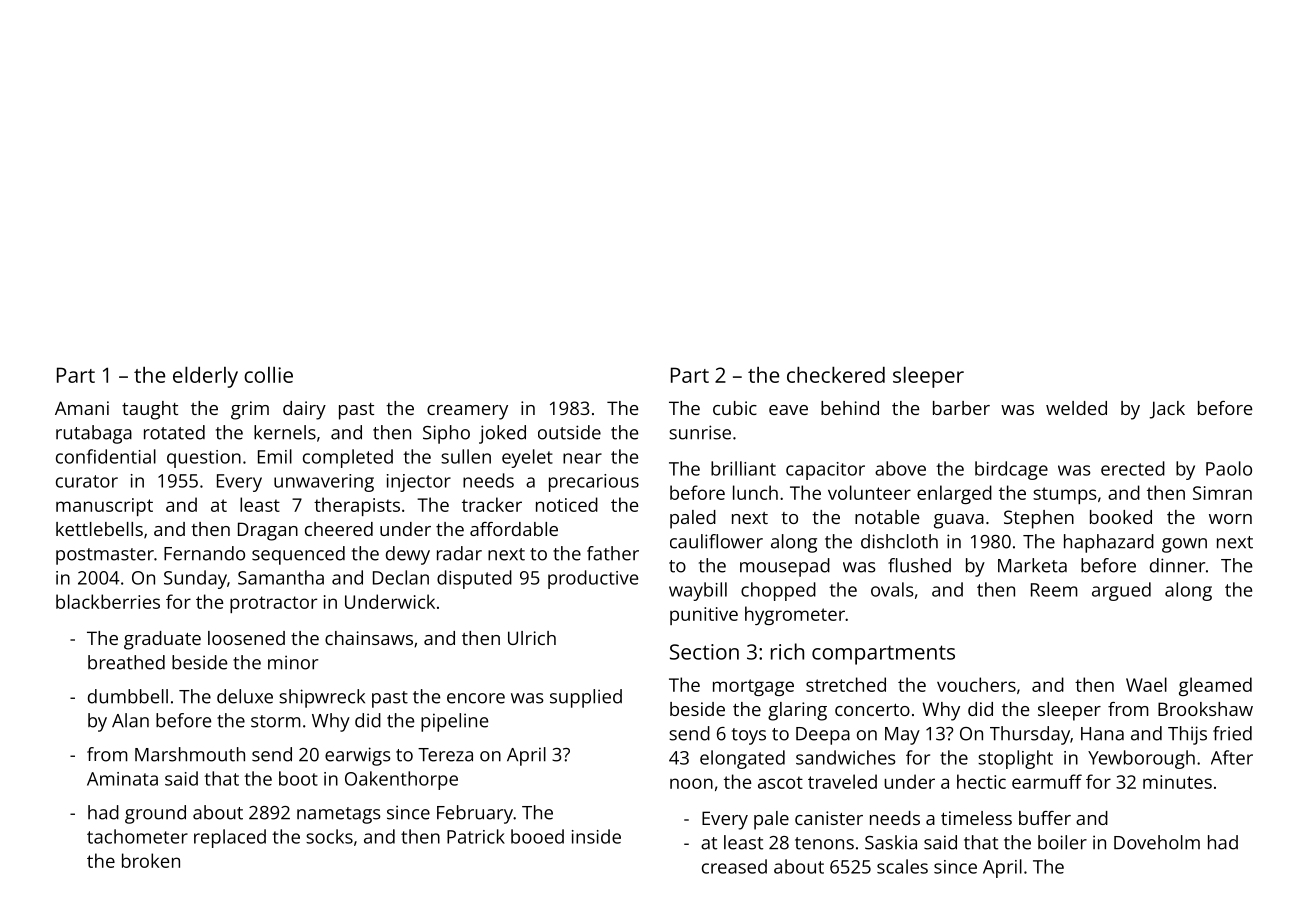  Describe the element at coordinates (1229, 468) in the page. I see `Paolo` at that location.
